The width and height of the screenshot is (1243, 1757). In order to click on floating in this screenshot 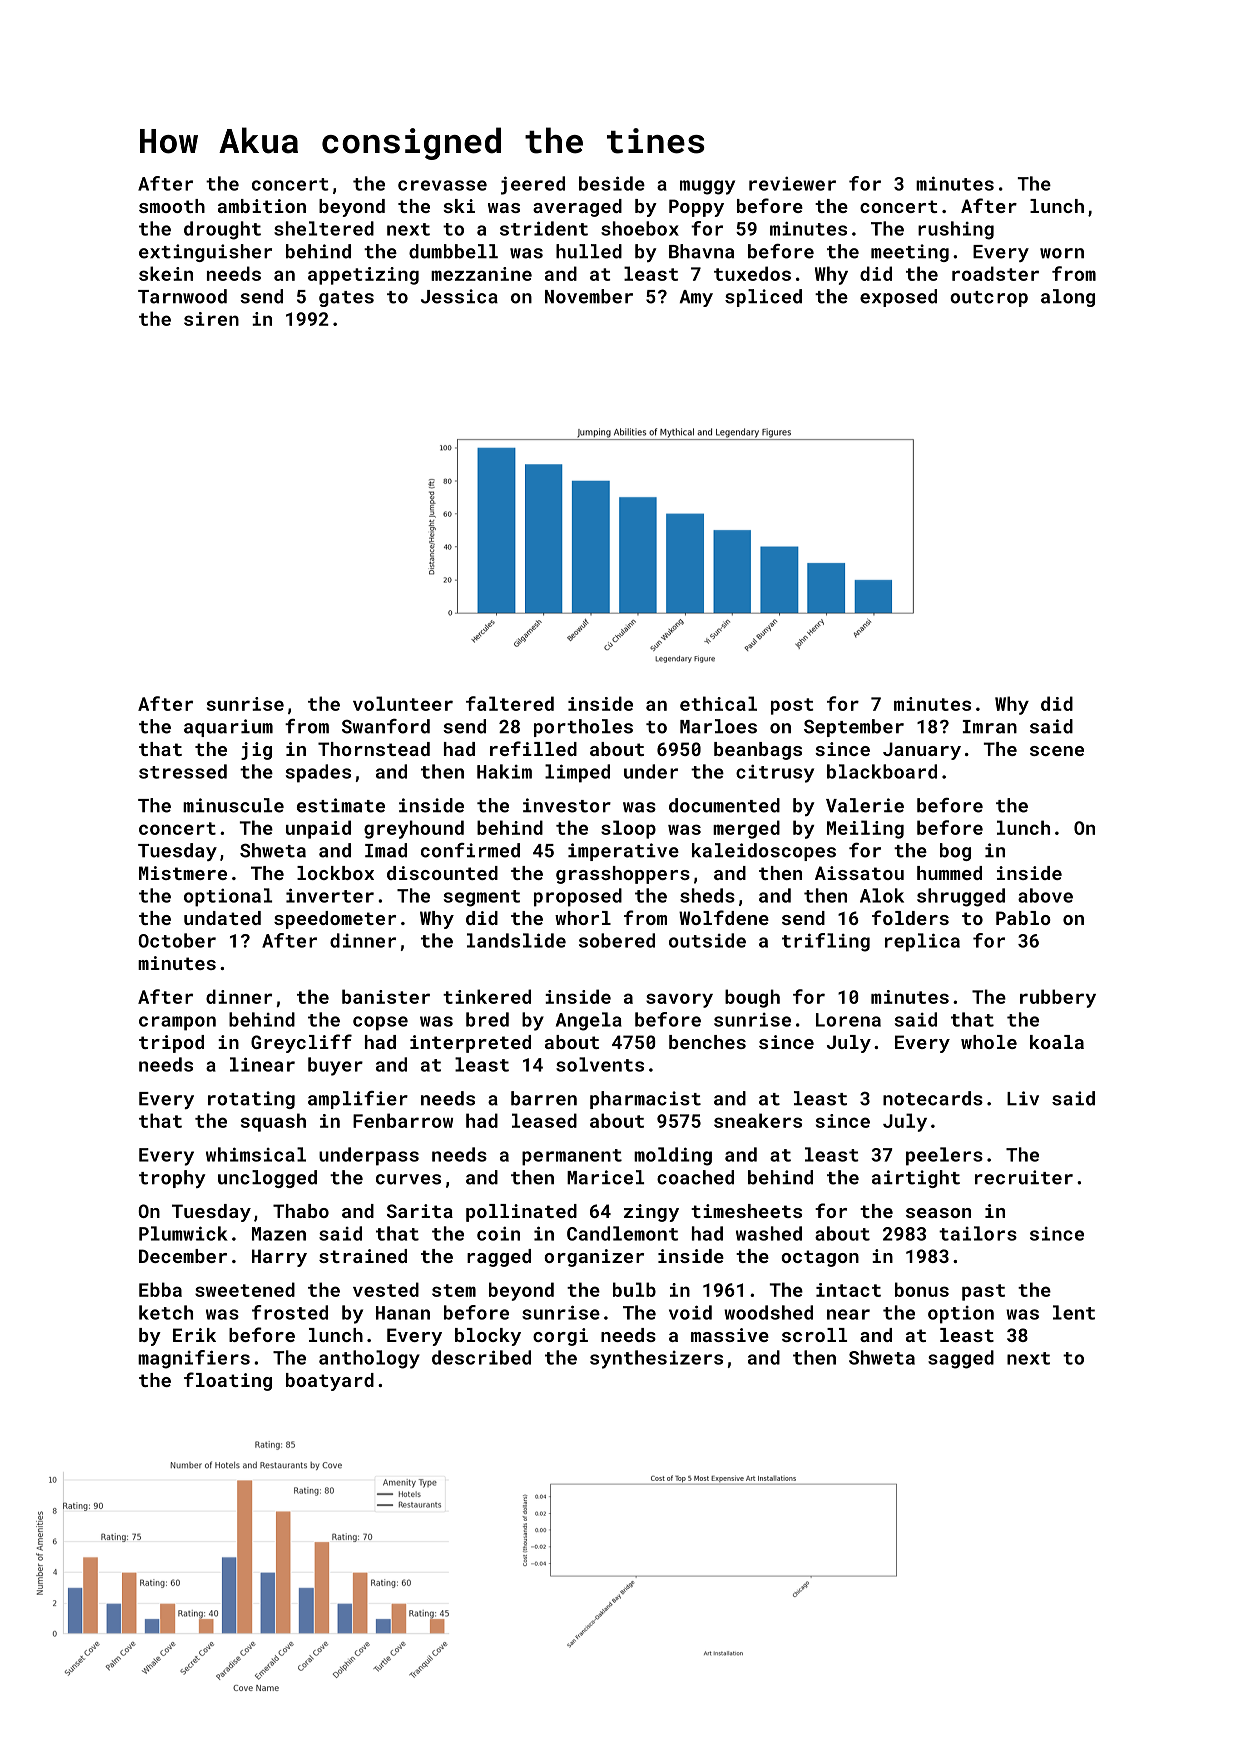, I will do `click(228, 1381)`.
